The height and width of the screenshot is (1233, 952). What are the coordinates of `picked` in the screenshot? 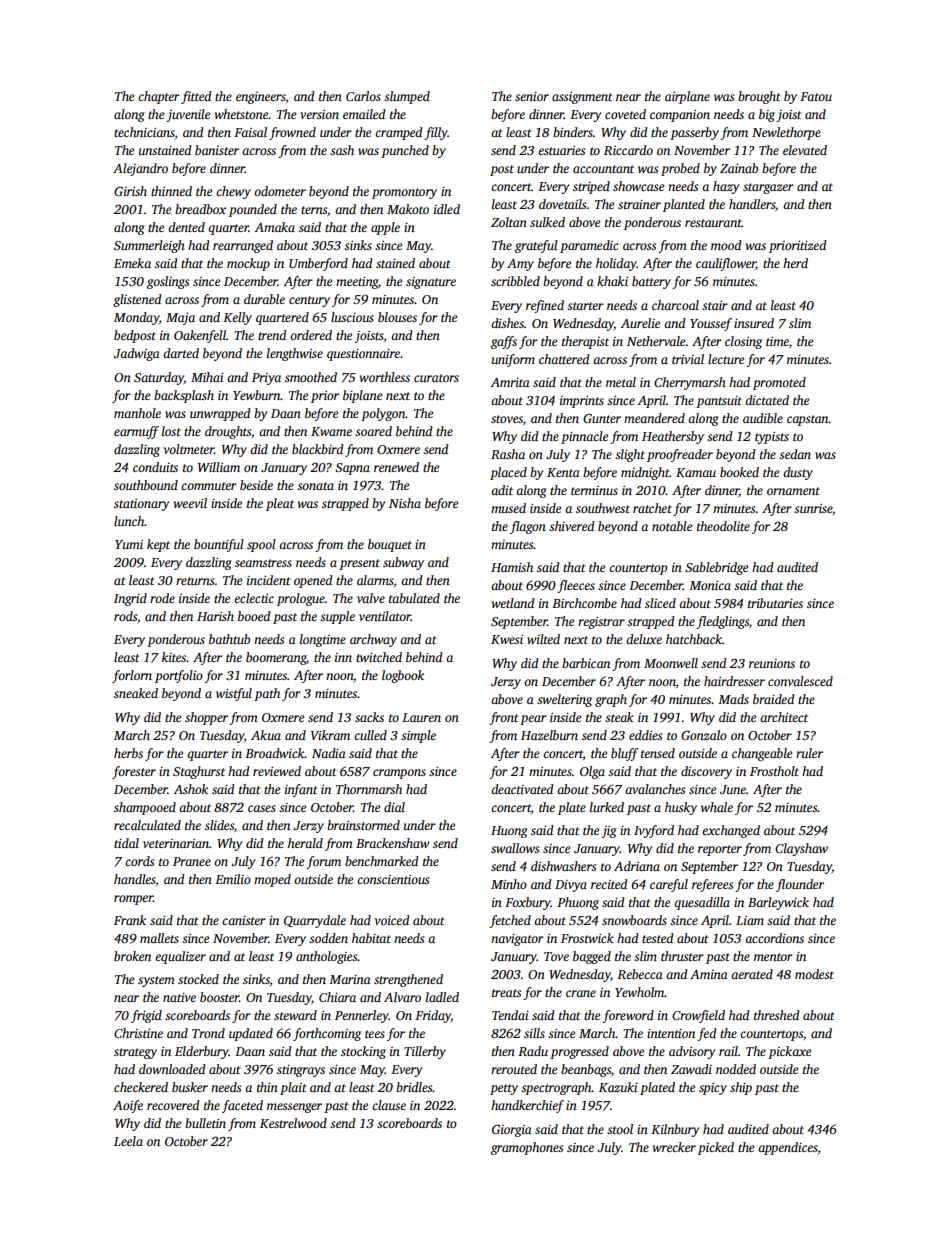 It's located at (716, 1148).
